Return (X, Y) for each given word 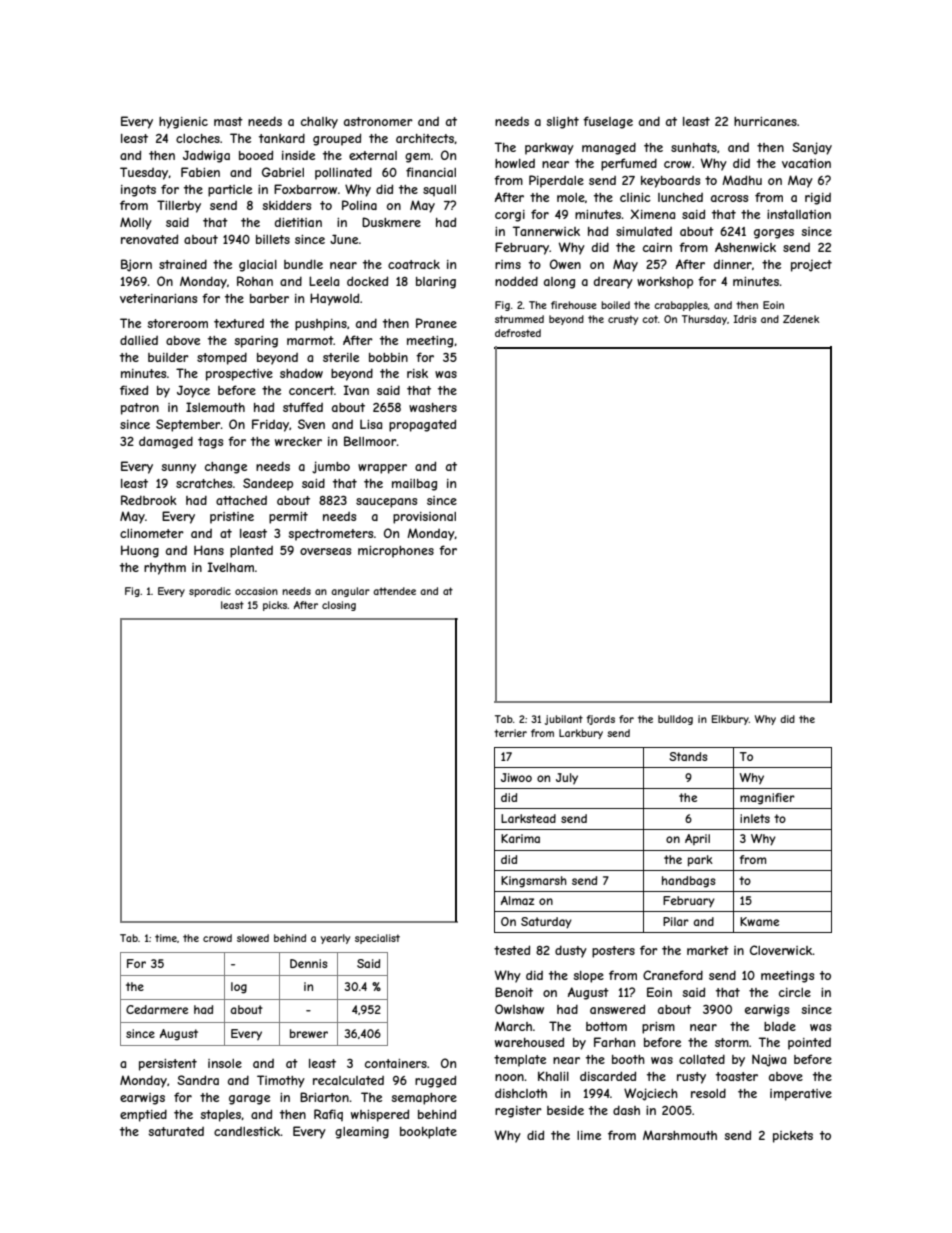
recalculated (348, 1080)
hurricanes (765, 121)
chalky (319, 123)
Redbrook (149, 500)
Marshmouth (680, 1135)
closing (339, 606)
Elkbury (730, 720)
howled (515, 163)
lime (589, 1135)
